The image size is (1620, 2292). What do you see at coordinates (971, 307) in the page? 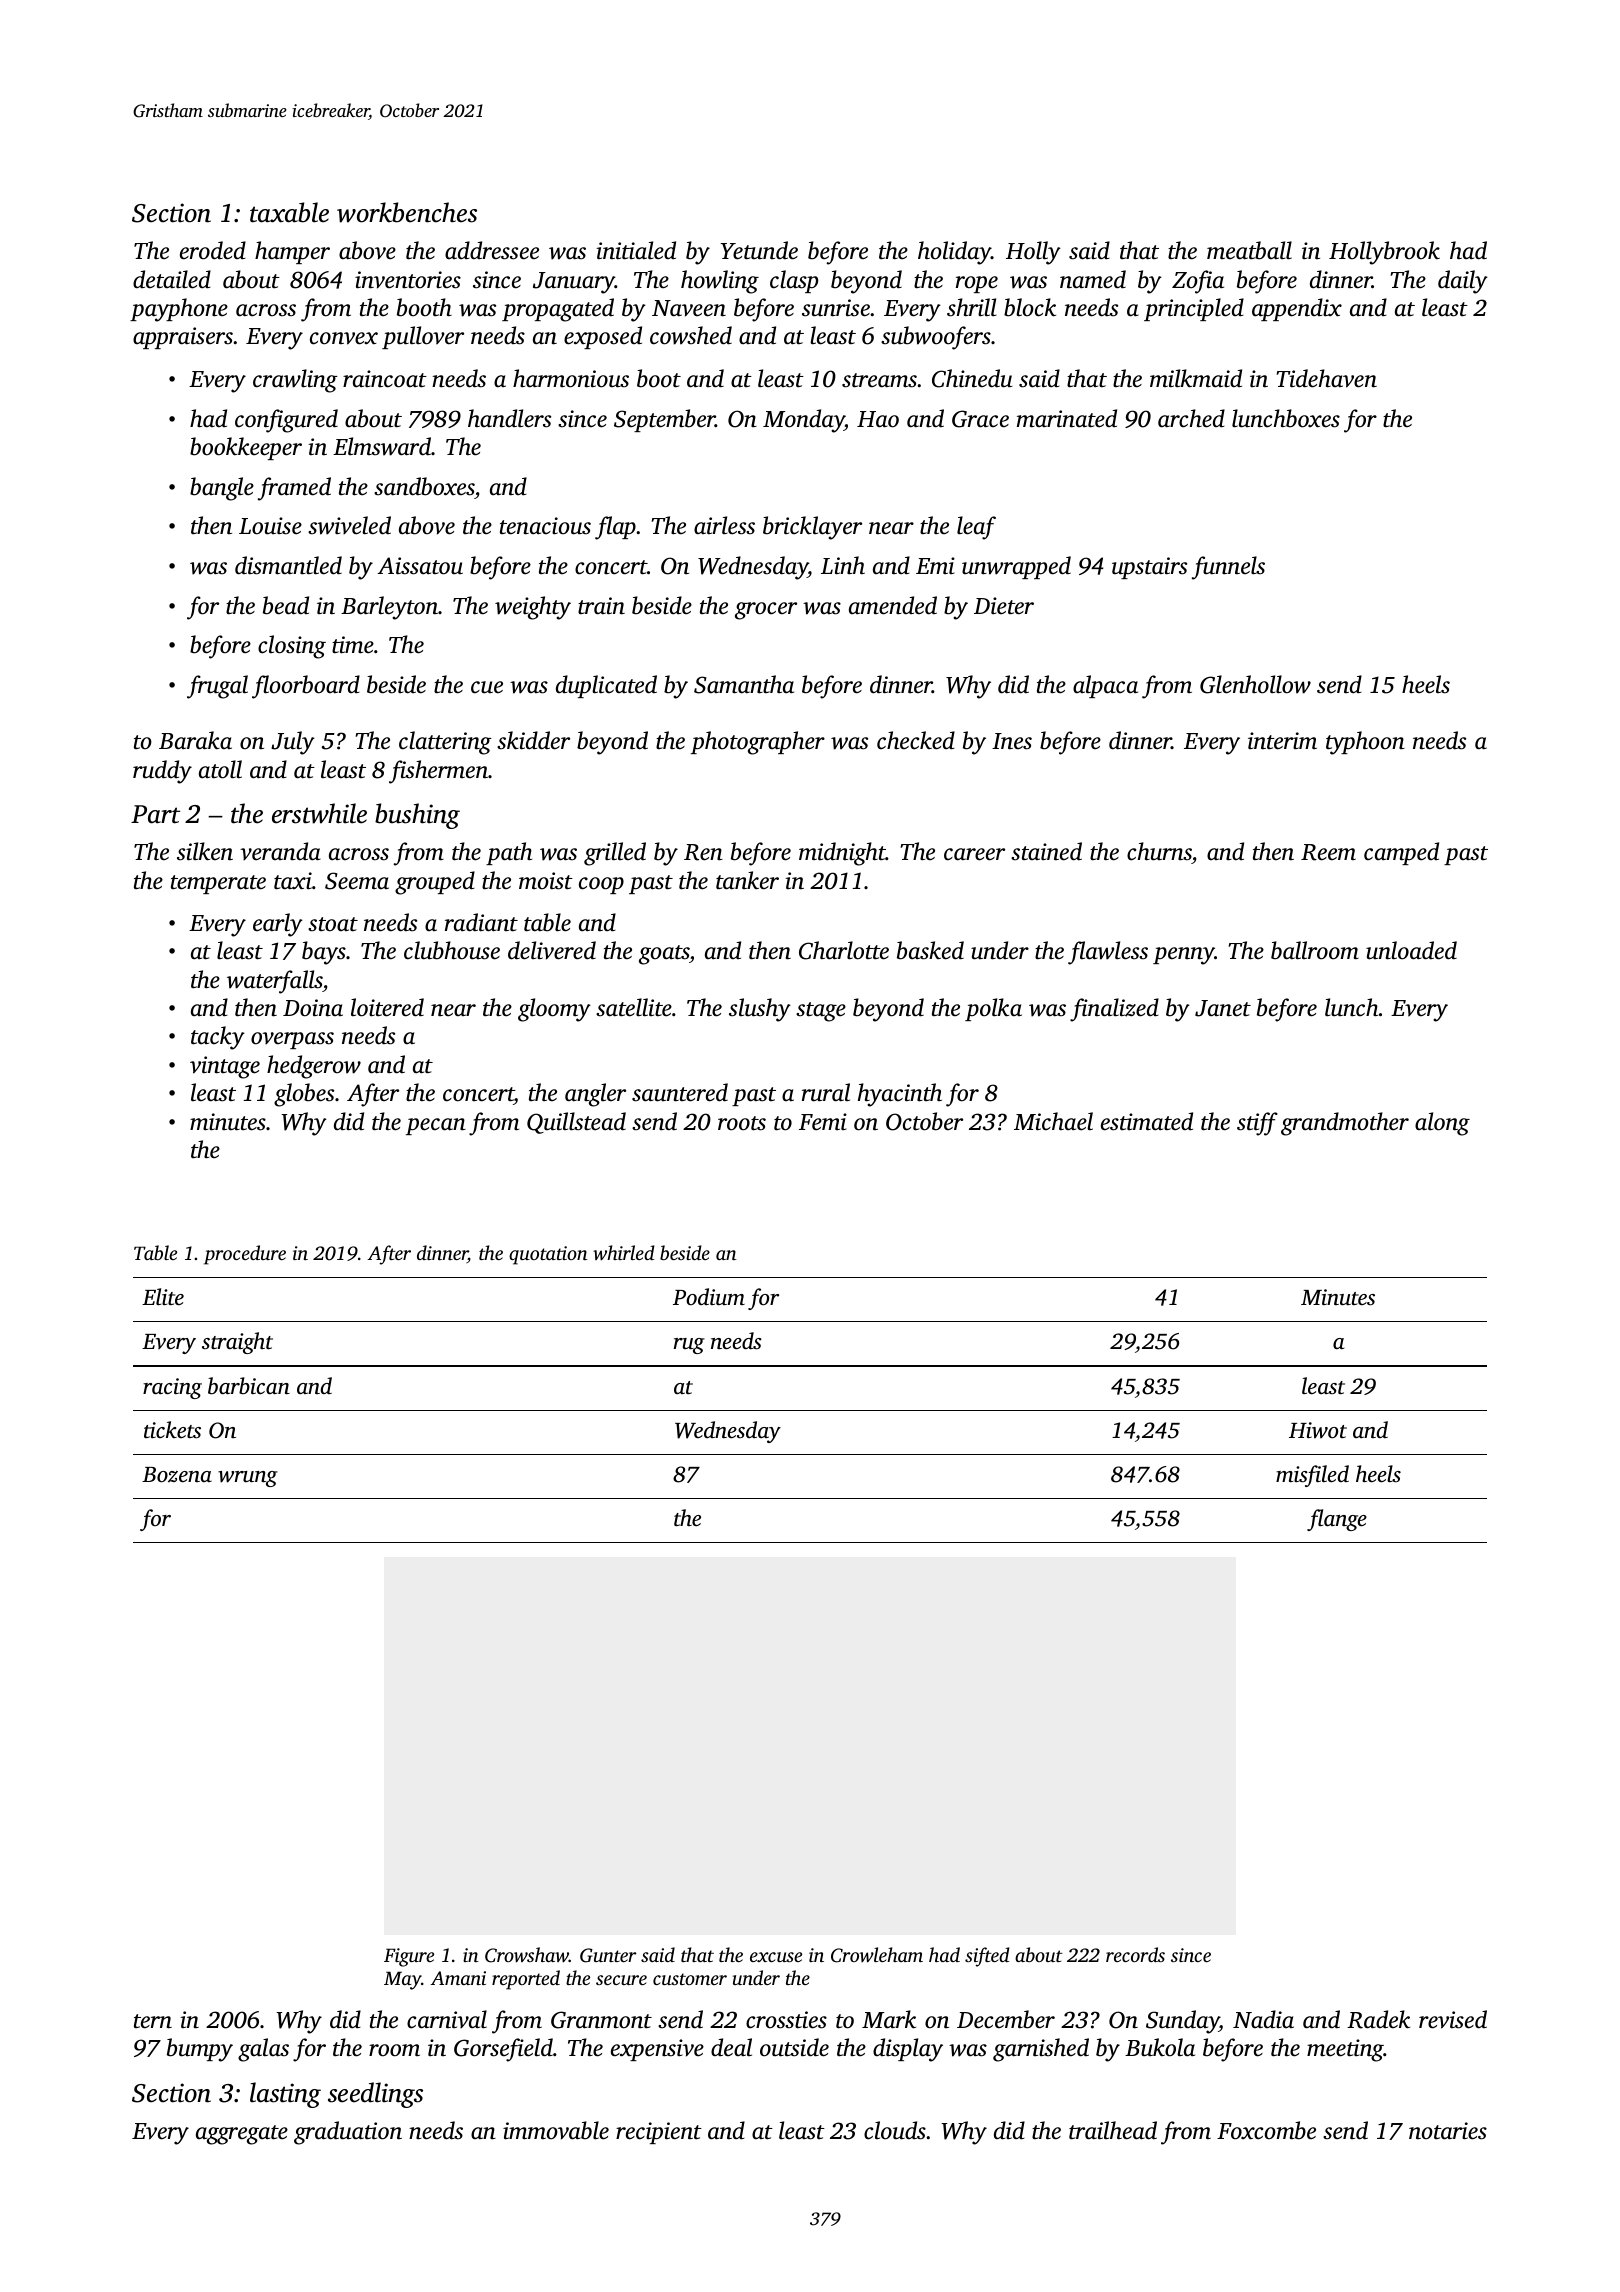
I see `shrill` at bounding box center [971, 307].
